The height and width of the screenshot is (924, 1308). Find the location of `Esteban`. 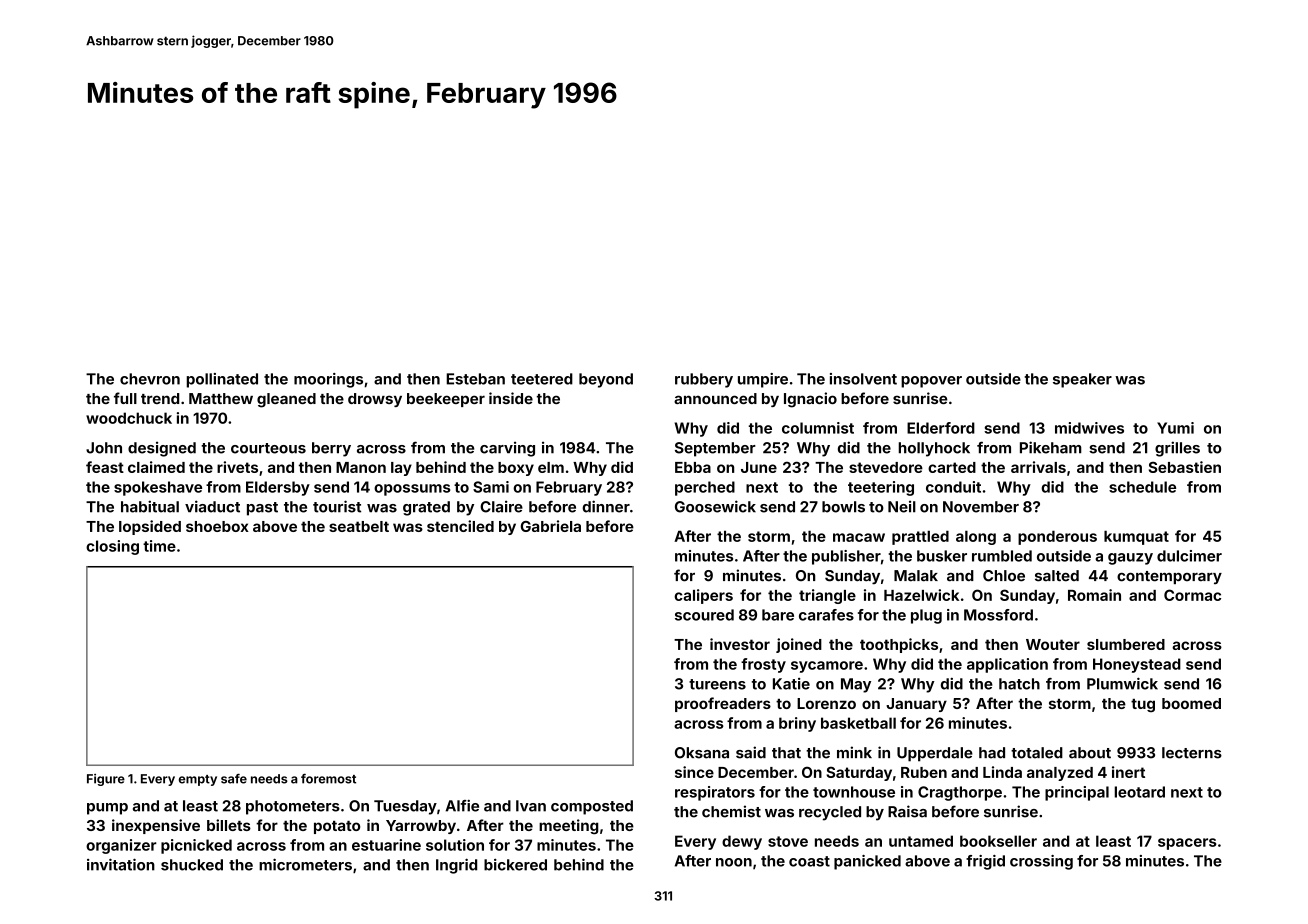

Esteban is located at coordinates (475, 379).
